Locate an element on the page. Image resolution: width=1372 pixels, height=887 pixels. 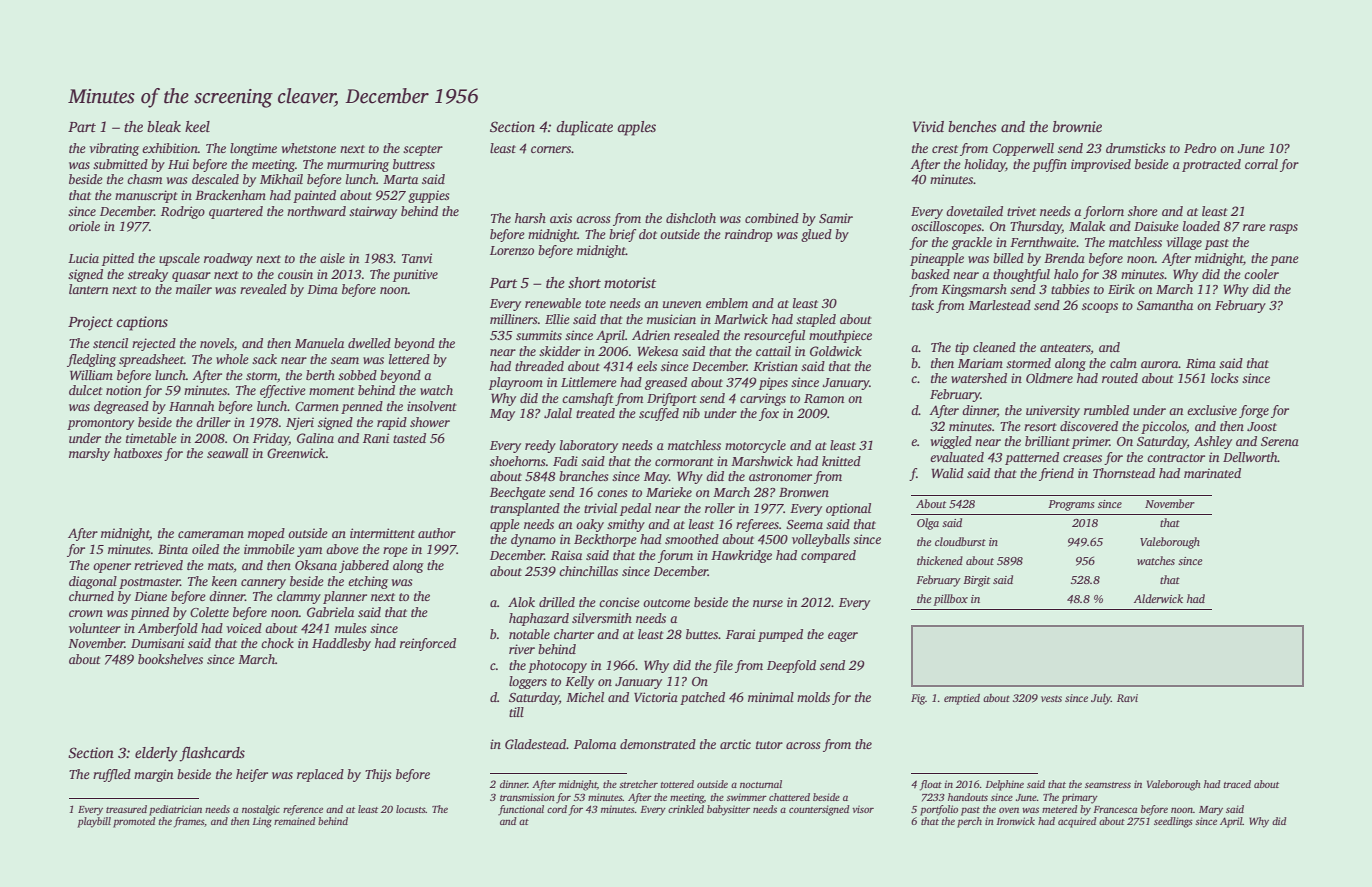
Alderwick is located at coordinates (1158, 598).
